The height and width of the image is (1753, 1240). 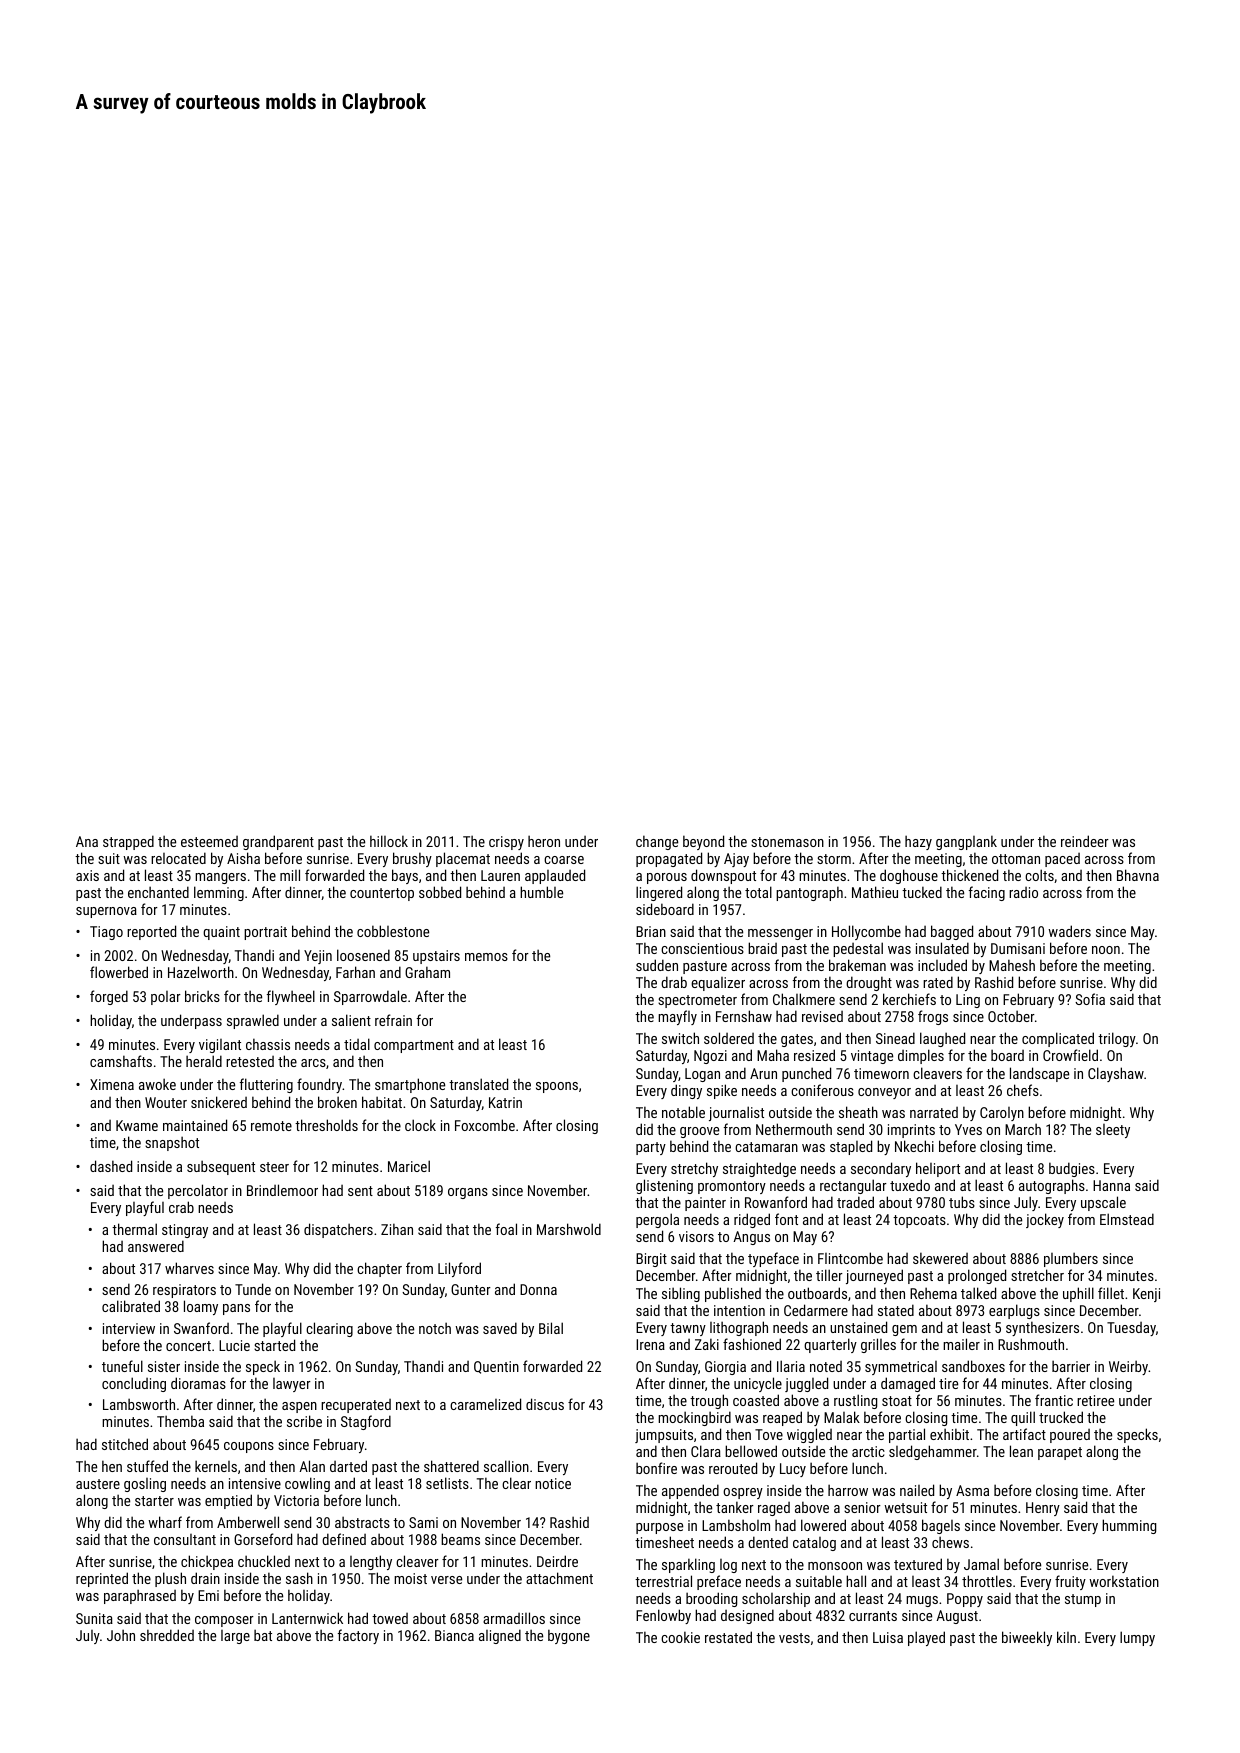 What do you see at coordinates (459, 1269) in the image?
I see `Lilyford` at bounding box center [459, 1269].
